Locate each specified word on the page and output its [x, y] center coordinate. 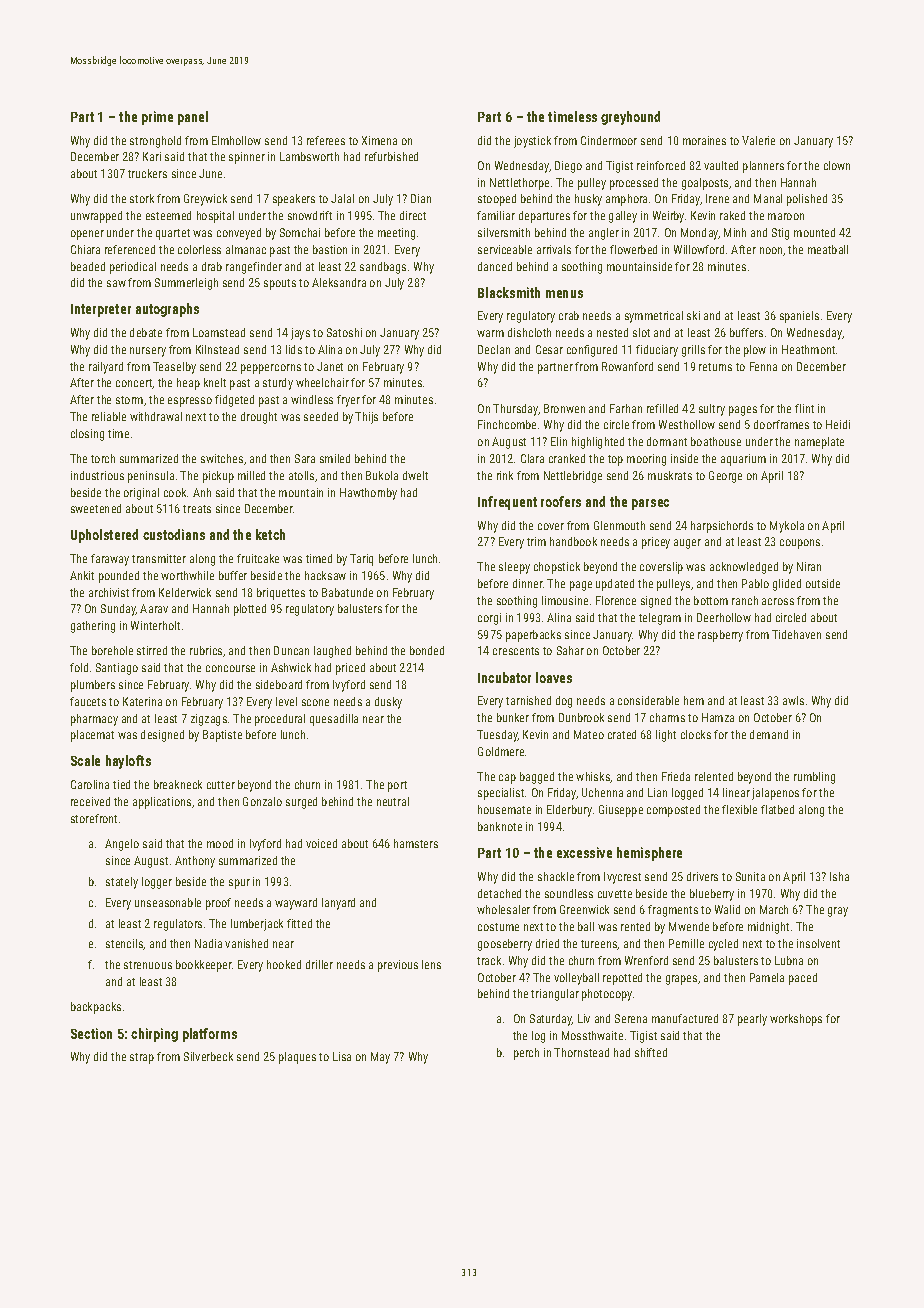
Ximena [379, 140]
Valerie [758, 140]
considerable [648, 700]
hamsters [416, 843]
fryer [348, 401]
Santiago [117, 669]
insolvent [818, 943]
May [380, 1058]
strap [142, 1058]
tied [121, 784]
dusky [388, 703]
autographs [167, 310]
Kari [152, 156]
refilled [662, 408]
